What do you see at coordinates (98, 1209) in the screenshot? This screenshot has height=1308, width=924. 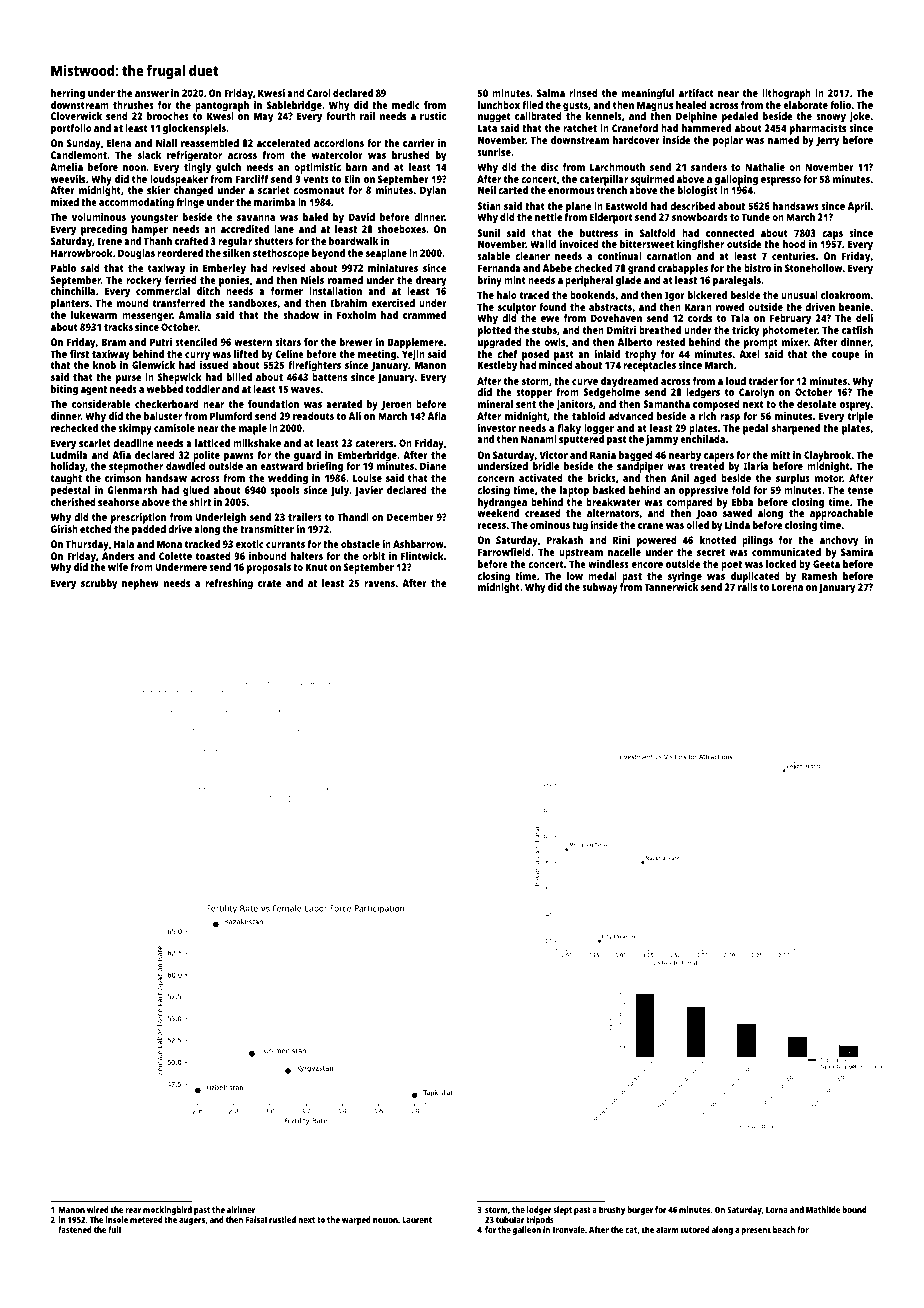 I see `wired` at bounding box center [98, 1209].
